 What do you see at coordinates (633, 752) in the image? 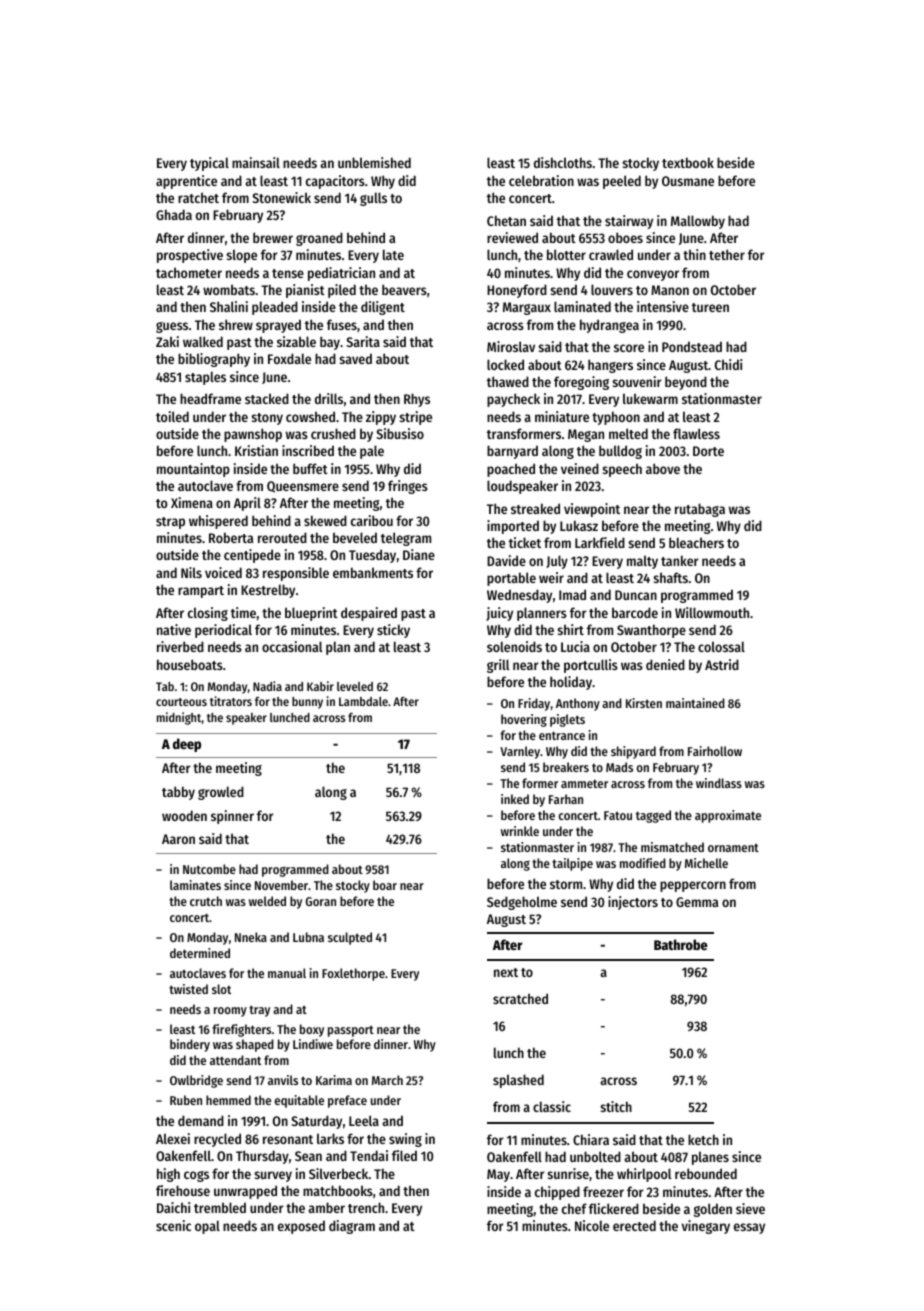
I see `shipyard` at bounding box center [633, 752].
